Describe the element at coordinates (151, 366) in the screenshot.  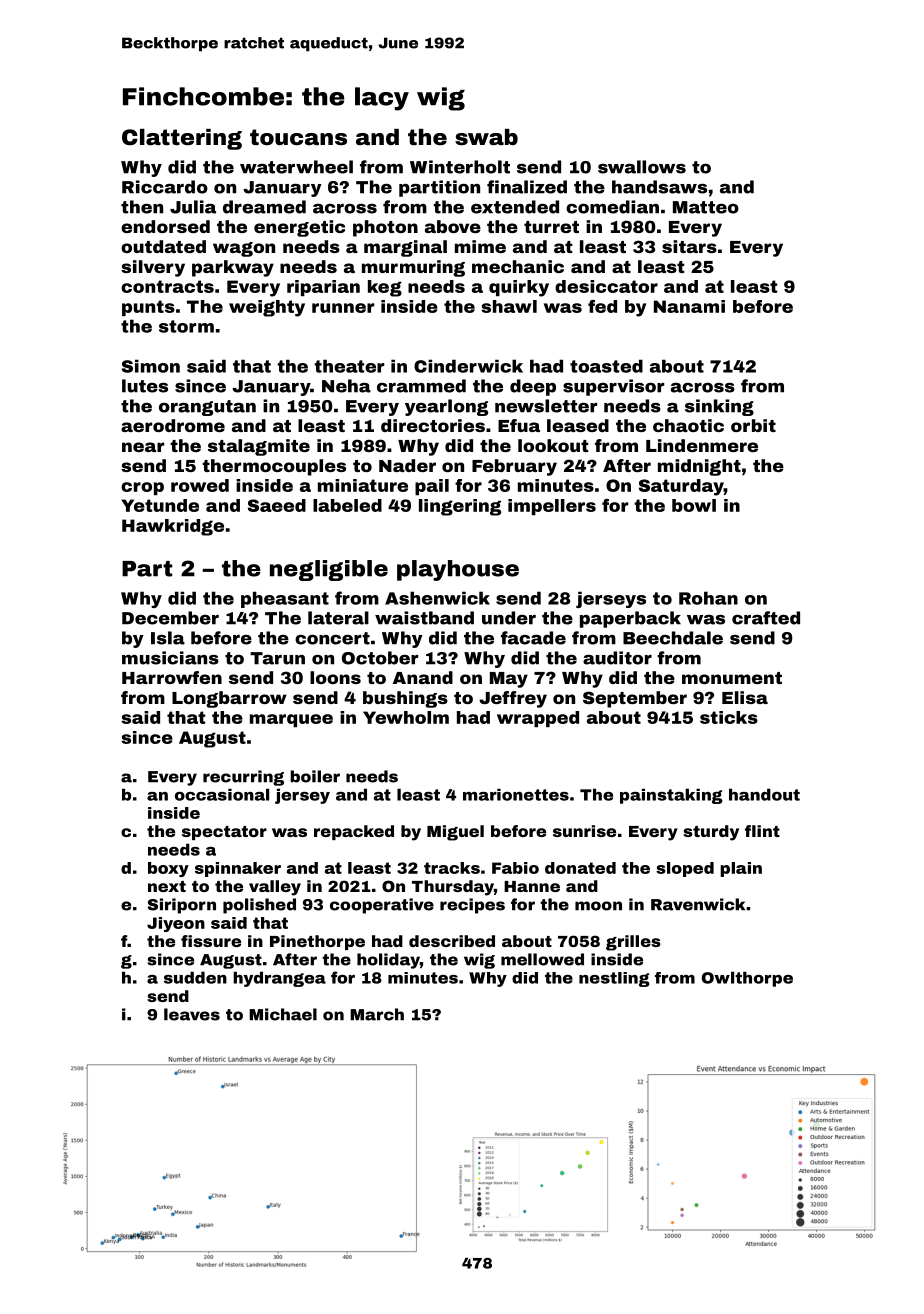
I see `Simon` at that location.
